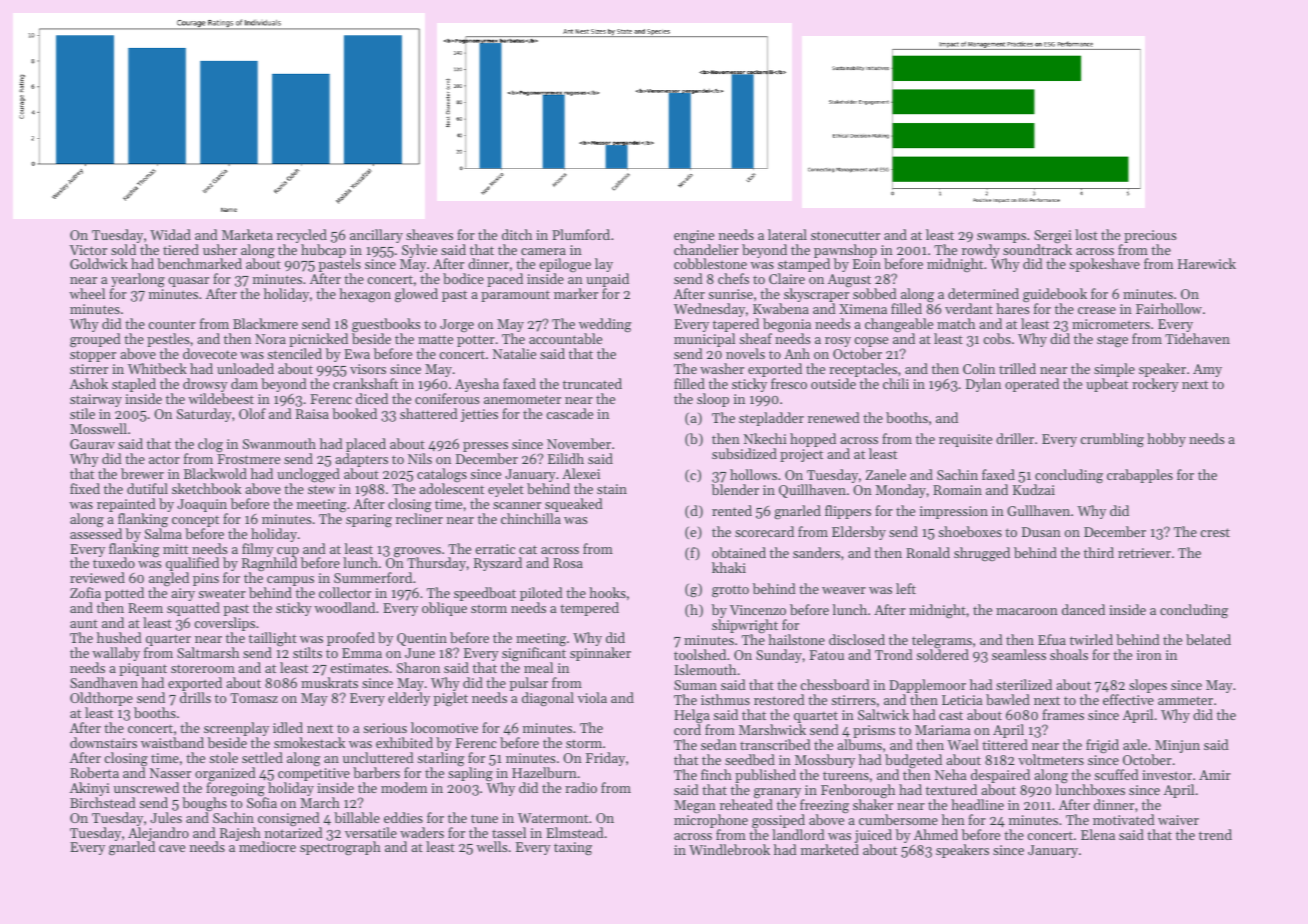 This image has height=924, width=1308. Describe the element at coordinates (1208, 639) in the image. I see `belated` at that location.
